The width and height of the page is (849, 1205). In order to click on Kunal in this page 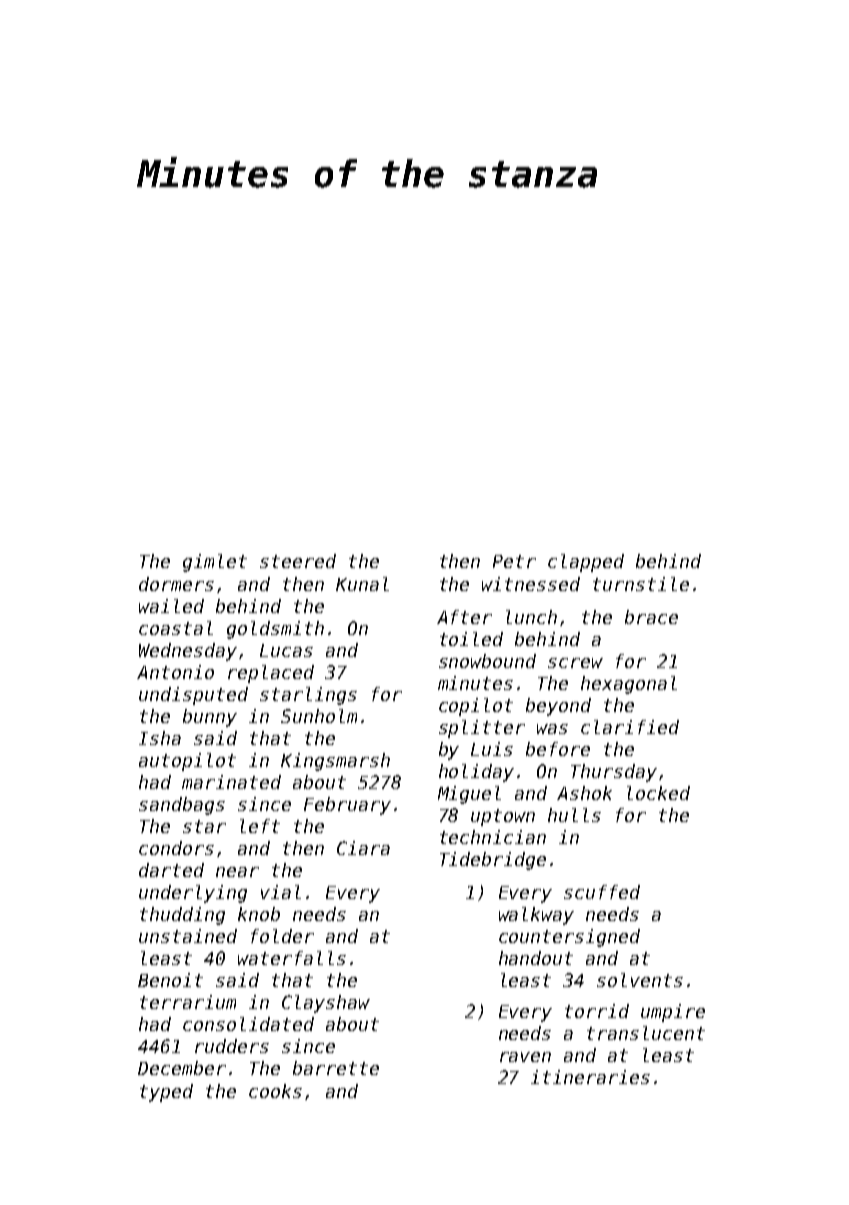, I will do `click(362, 584)`.
